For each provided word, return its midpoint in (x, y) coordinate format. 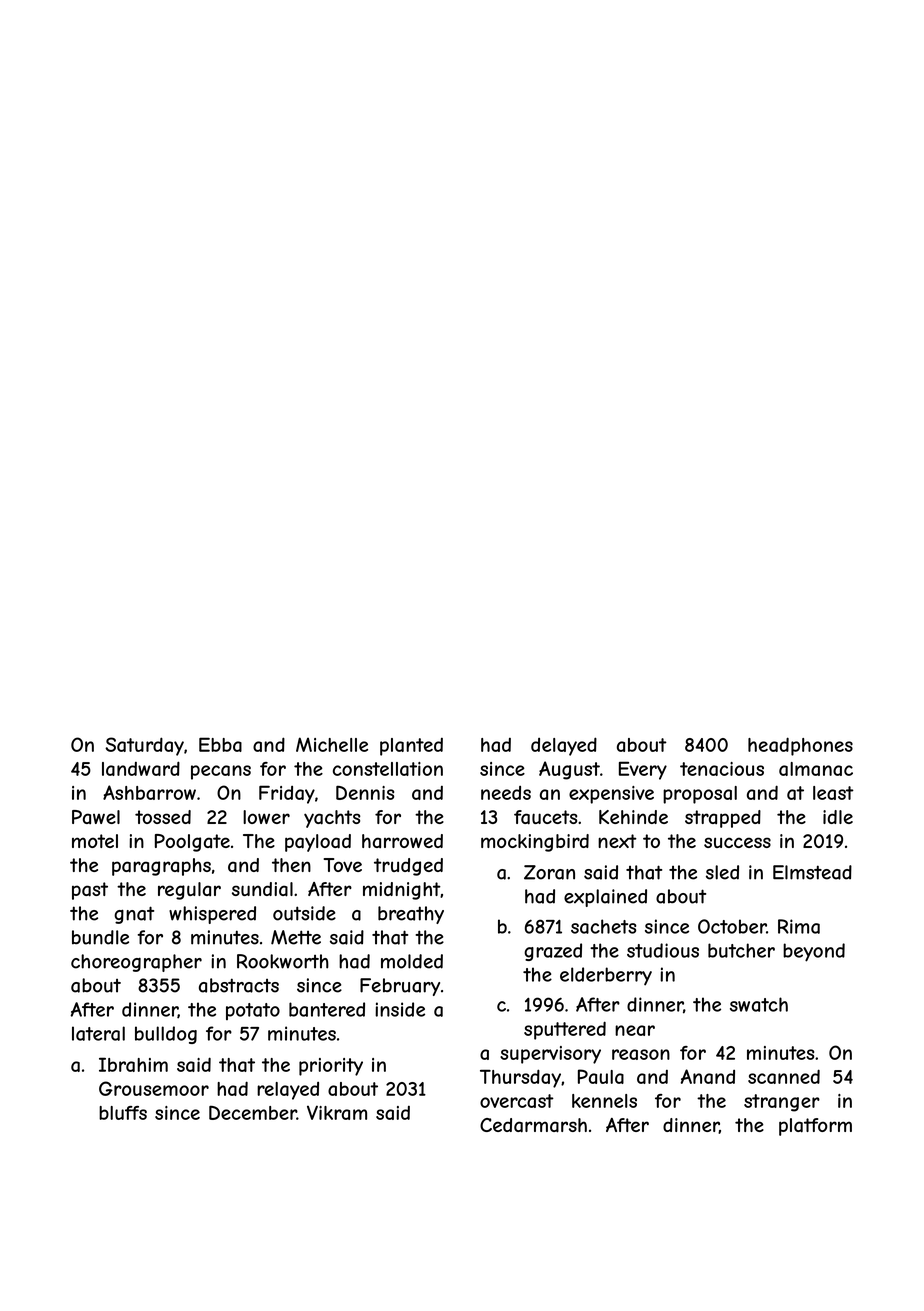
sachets (603, 926)
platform (815, 1127)
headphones (800, 746)
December (253, 1112)
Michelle (332, 744)
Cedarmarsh (533, 1125)
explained (605, 898)
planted (411, 747)
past (90, 891)
